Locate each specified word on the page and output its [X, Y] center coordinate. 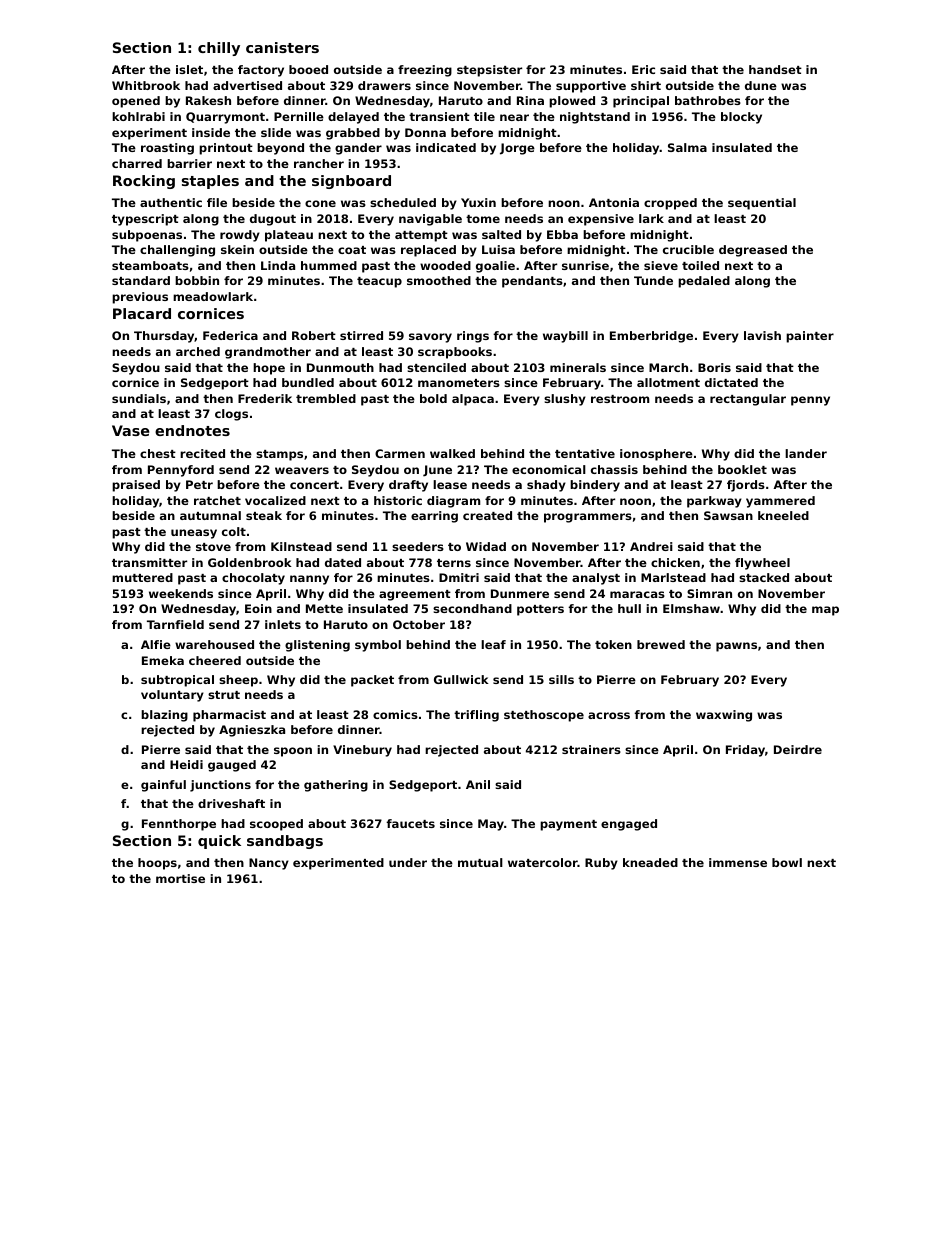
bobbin [197, 280]
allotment [668, 382]
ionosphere [656, 455]
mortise [180, 878]
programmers [588, 518]
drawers [384, 85]
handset [775, 69]
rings [473, 337]
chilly [219, 49]
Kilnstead [301, 546]
